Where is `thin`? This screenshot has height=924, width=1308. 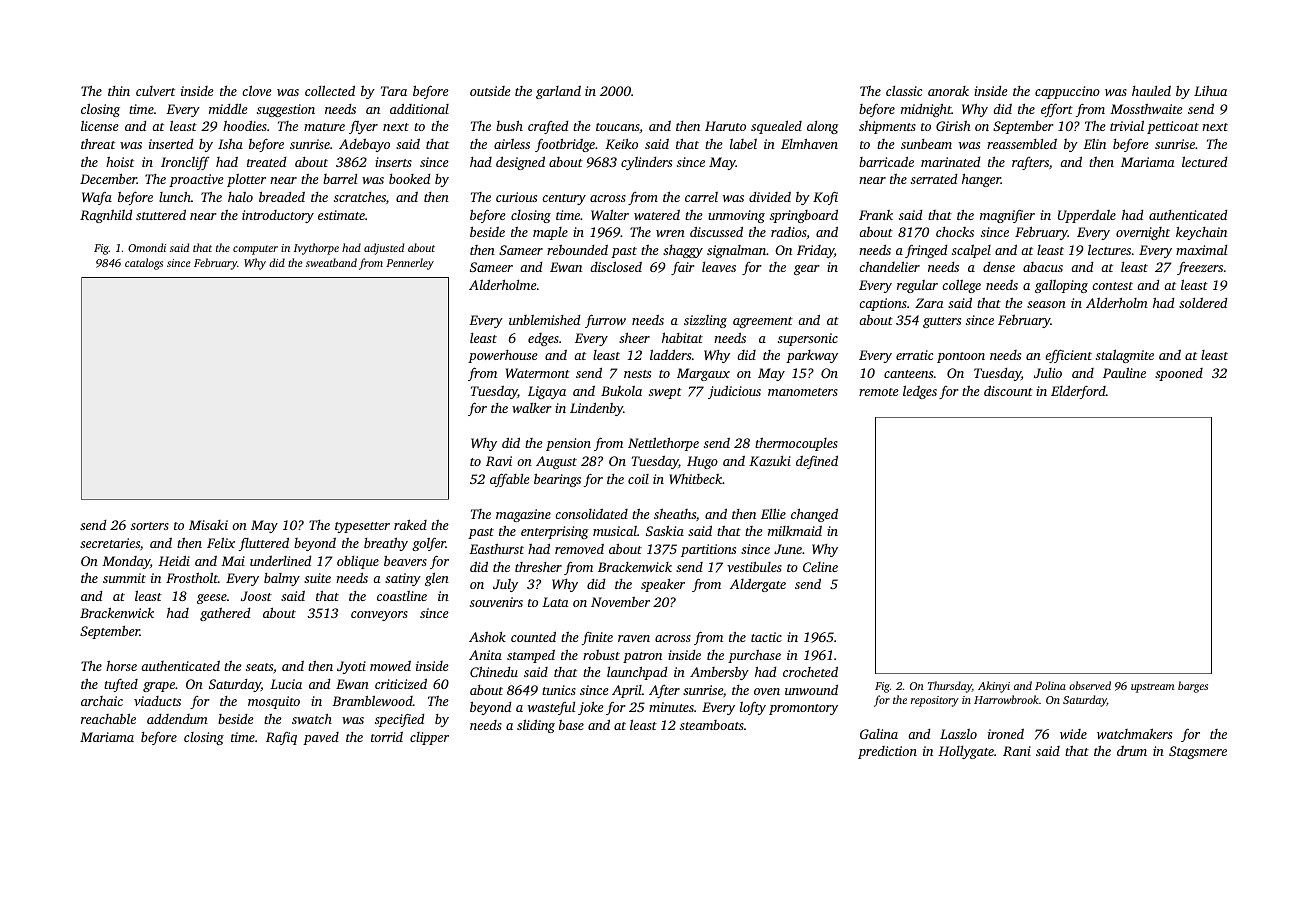
thin is located at coordinates (119, 91).
